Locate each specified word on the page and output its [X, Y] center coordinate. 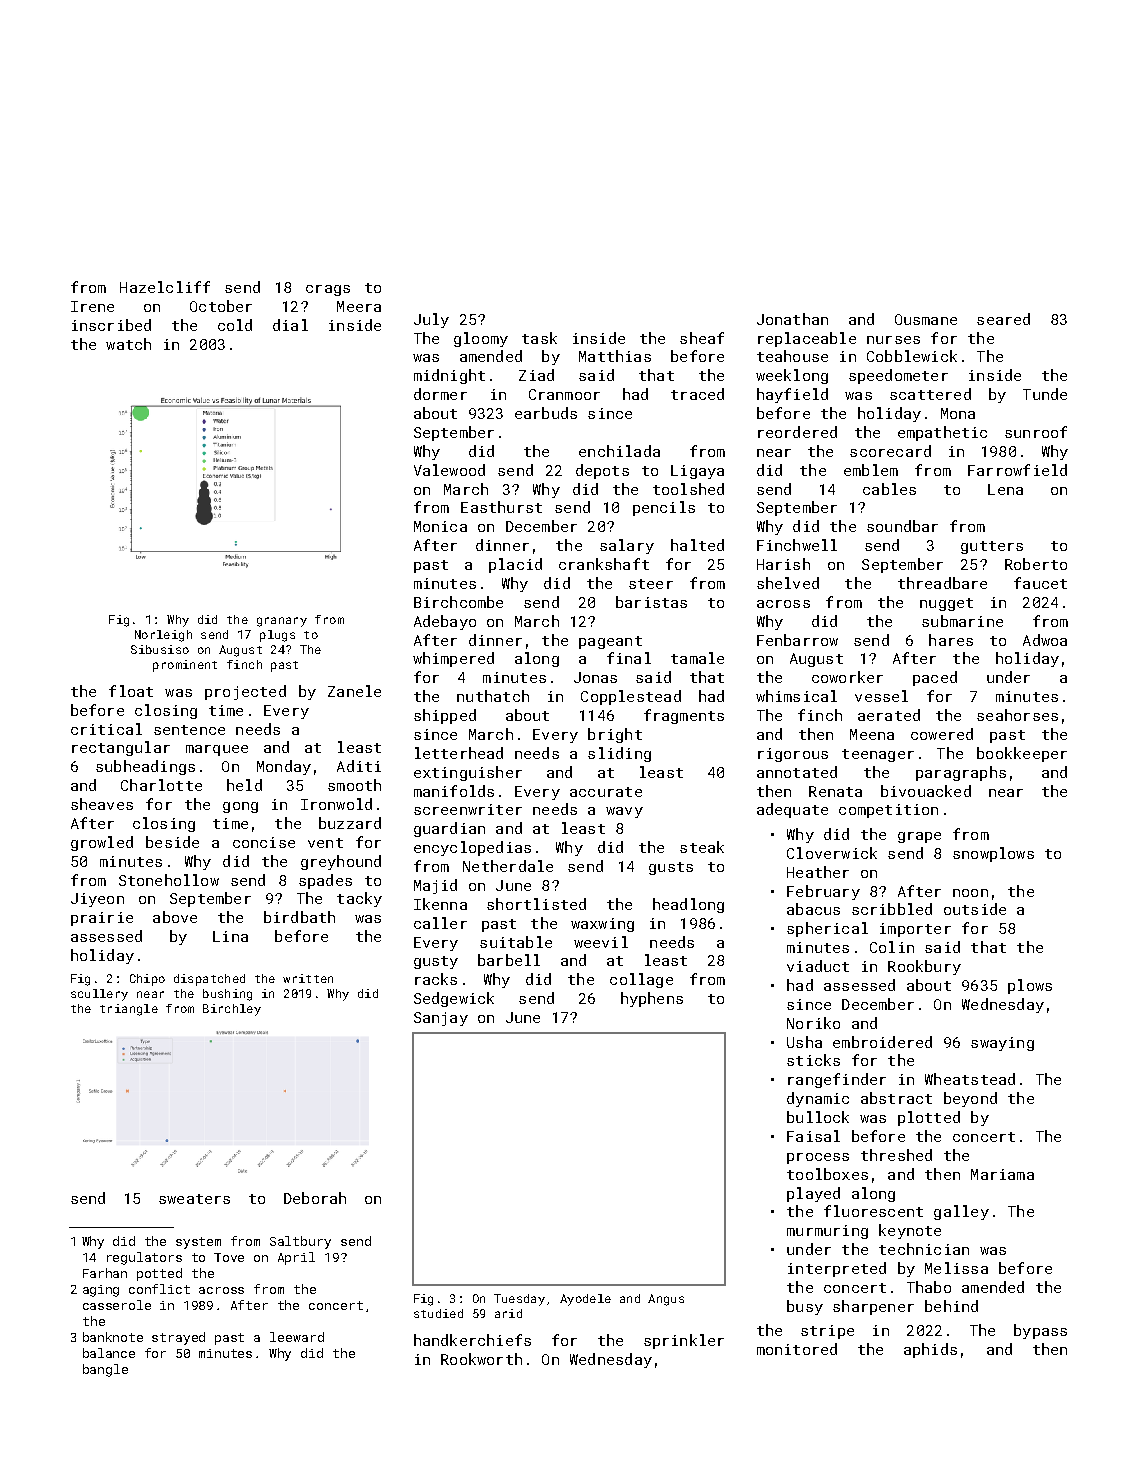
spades [325, 881]
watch [128, 344]
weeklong [792, 376]
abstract [896, 1098]
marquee [217, 750]
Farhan [105, 1273]
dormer [440, 394]
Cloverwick [832, 853]
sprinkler [684, 1341]
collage [641, 980]
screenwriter [468, 809]
